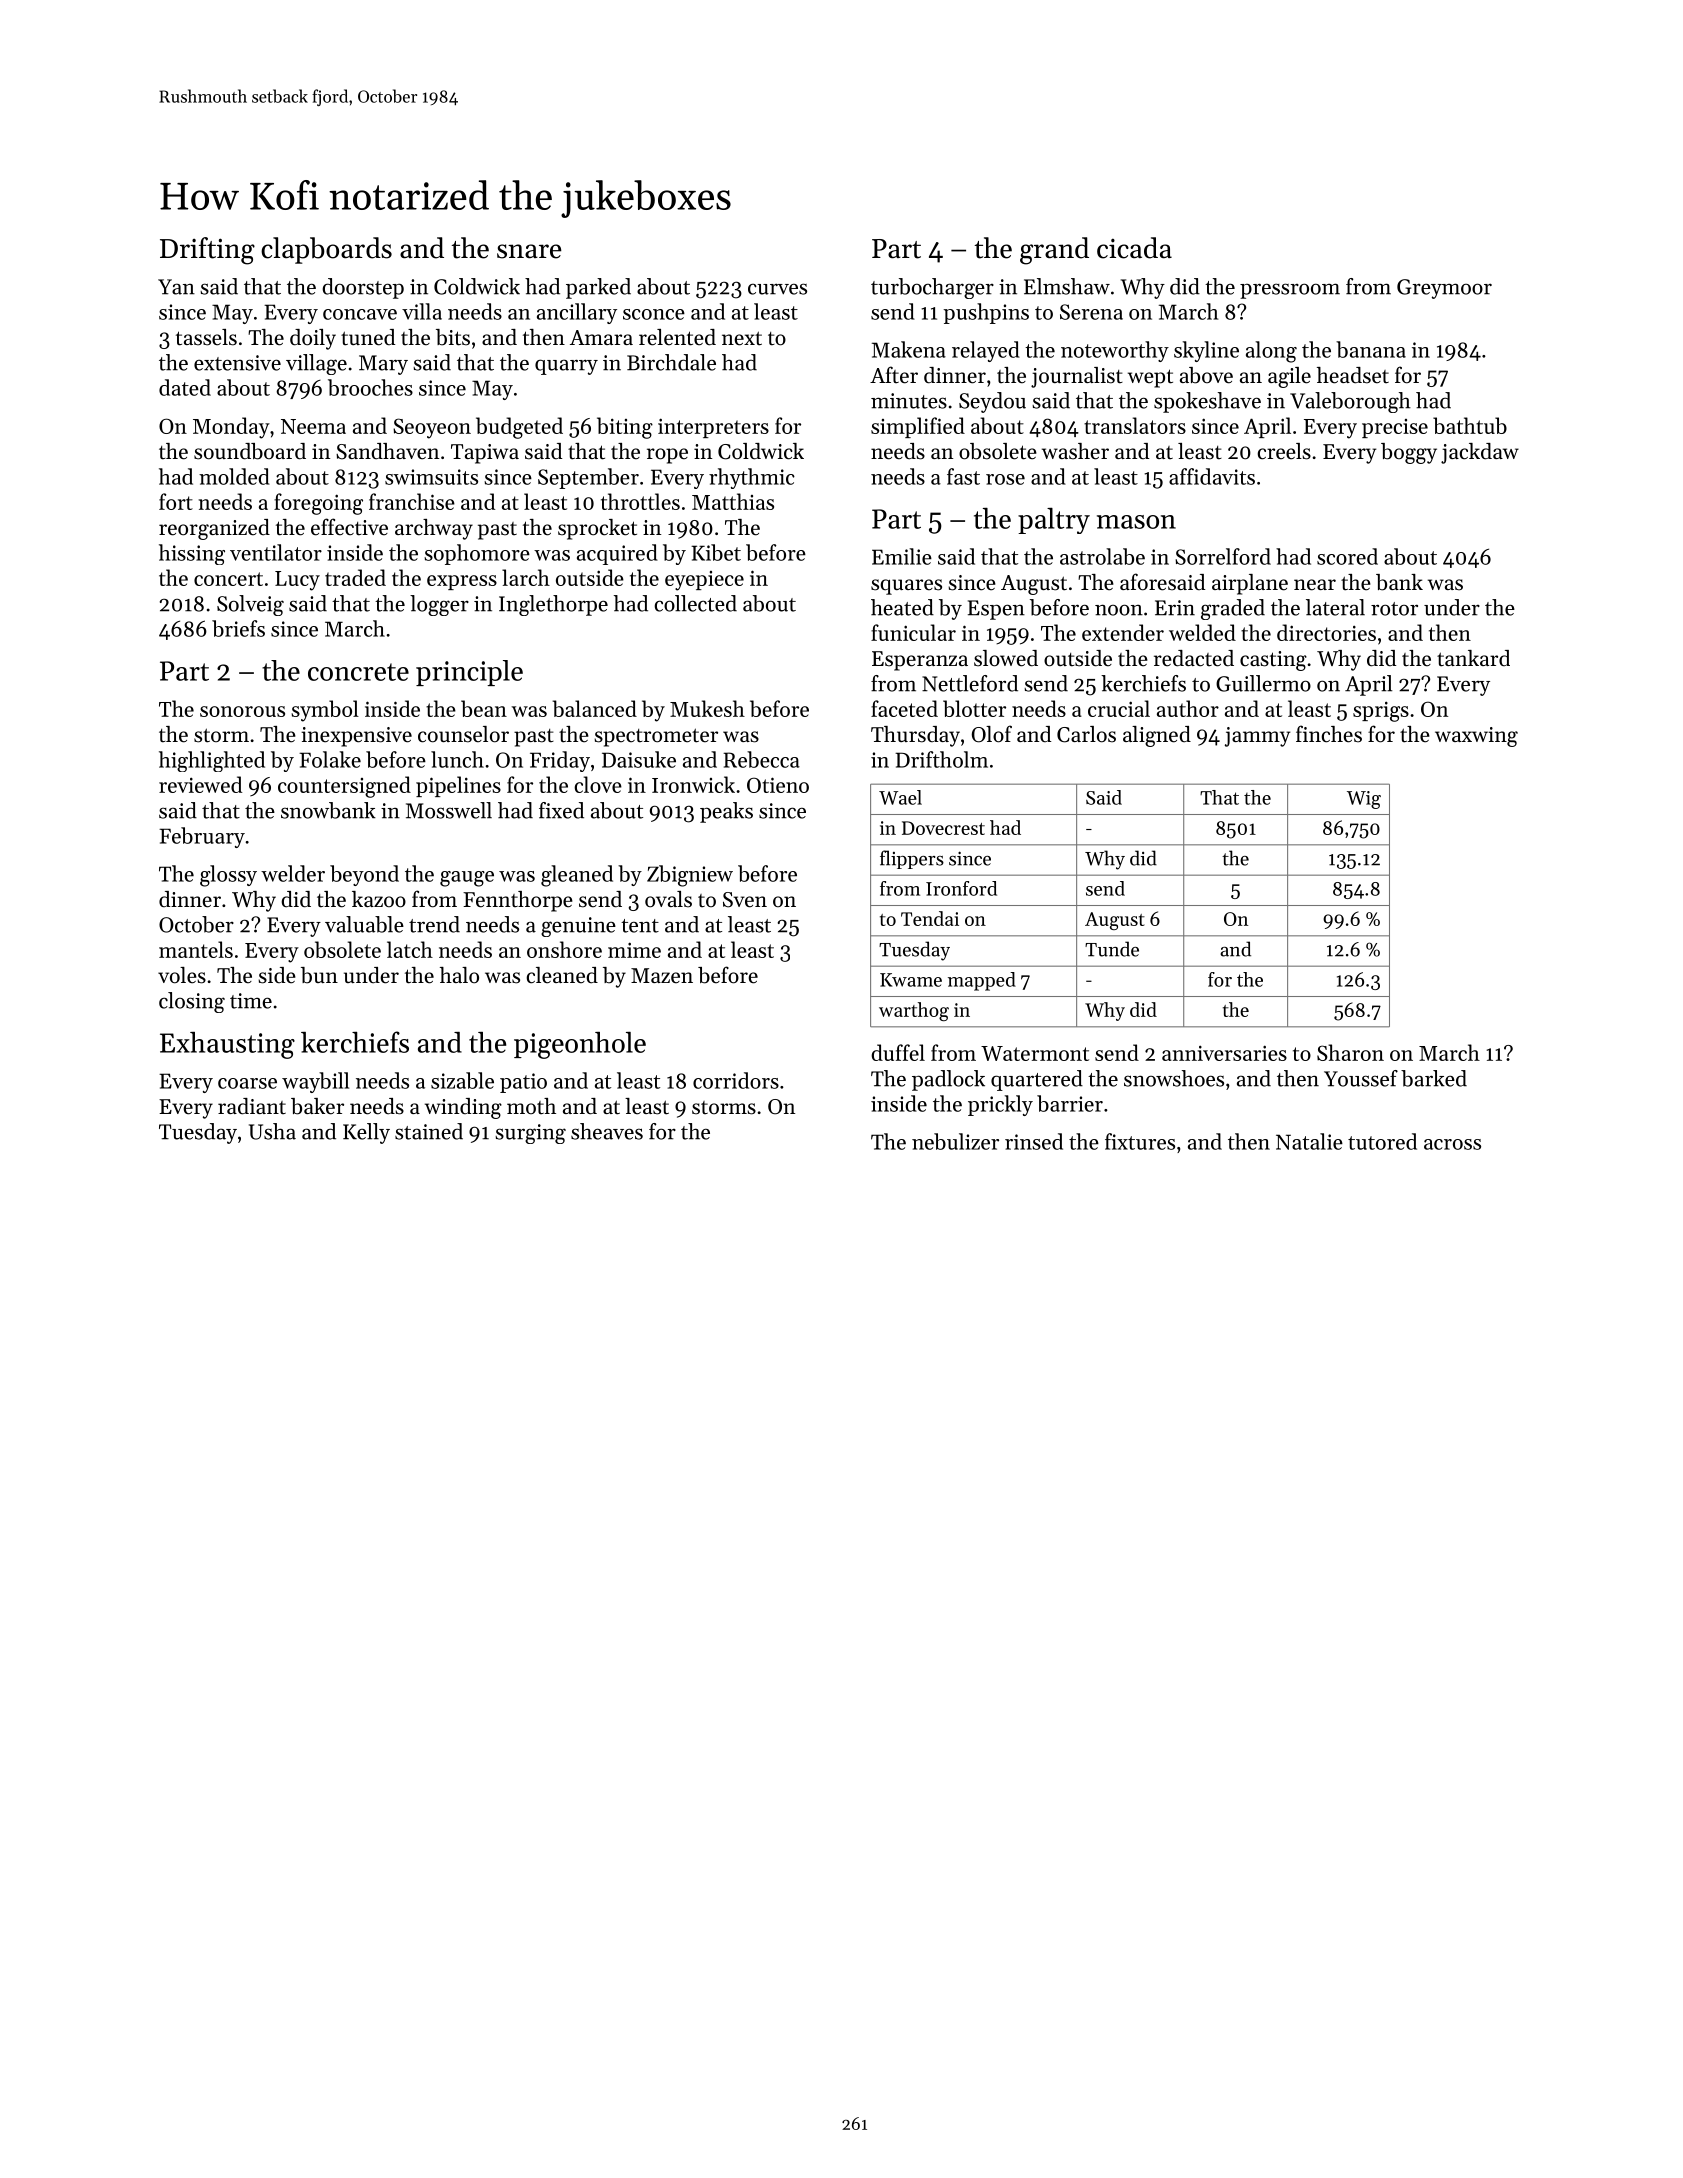 This screenshot has width=1683, height=2178. Describe the element at coordinates (1381, 711) in the screenshot. I see `sprigs` at that location.
